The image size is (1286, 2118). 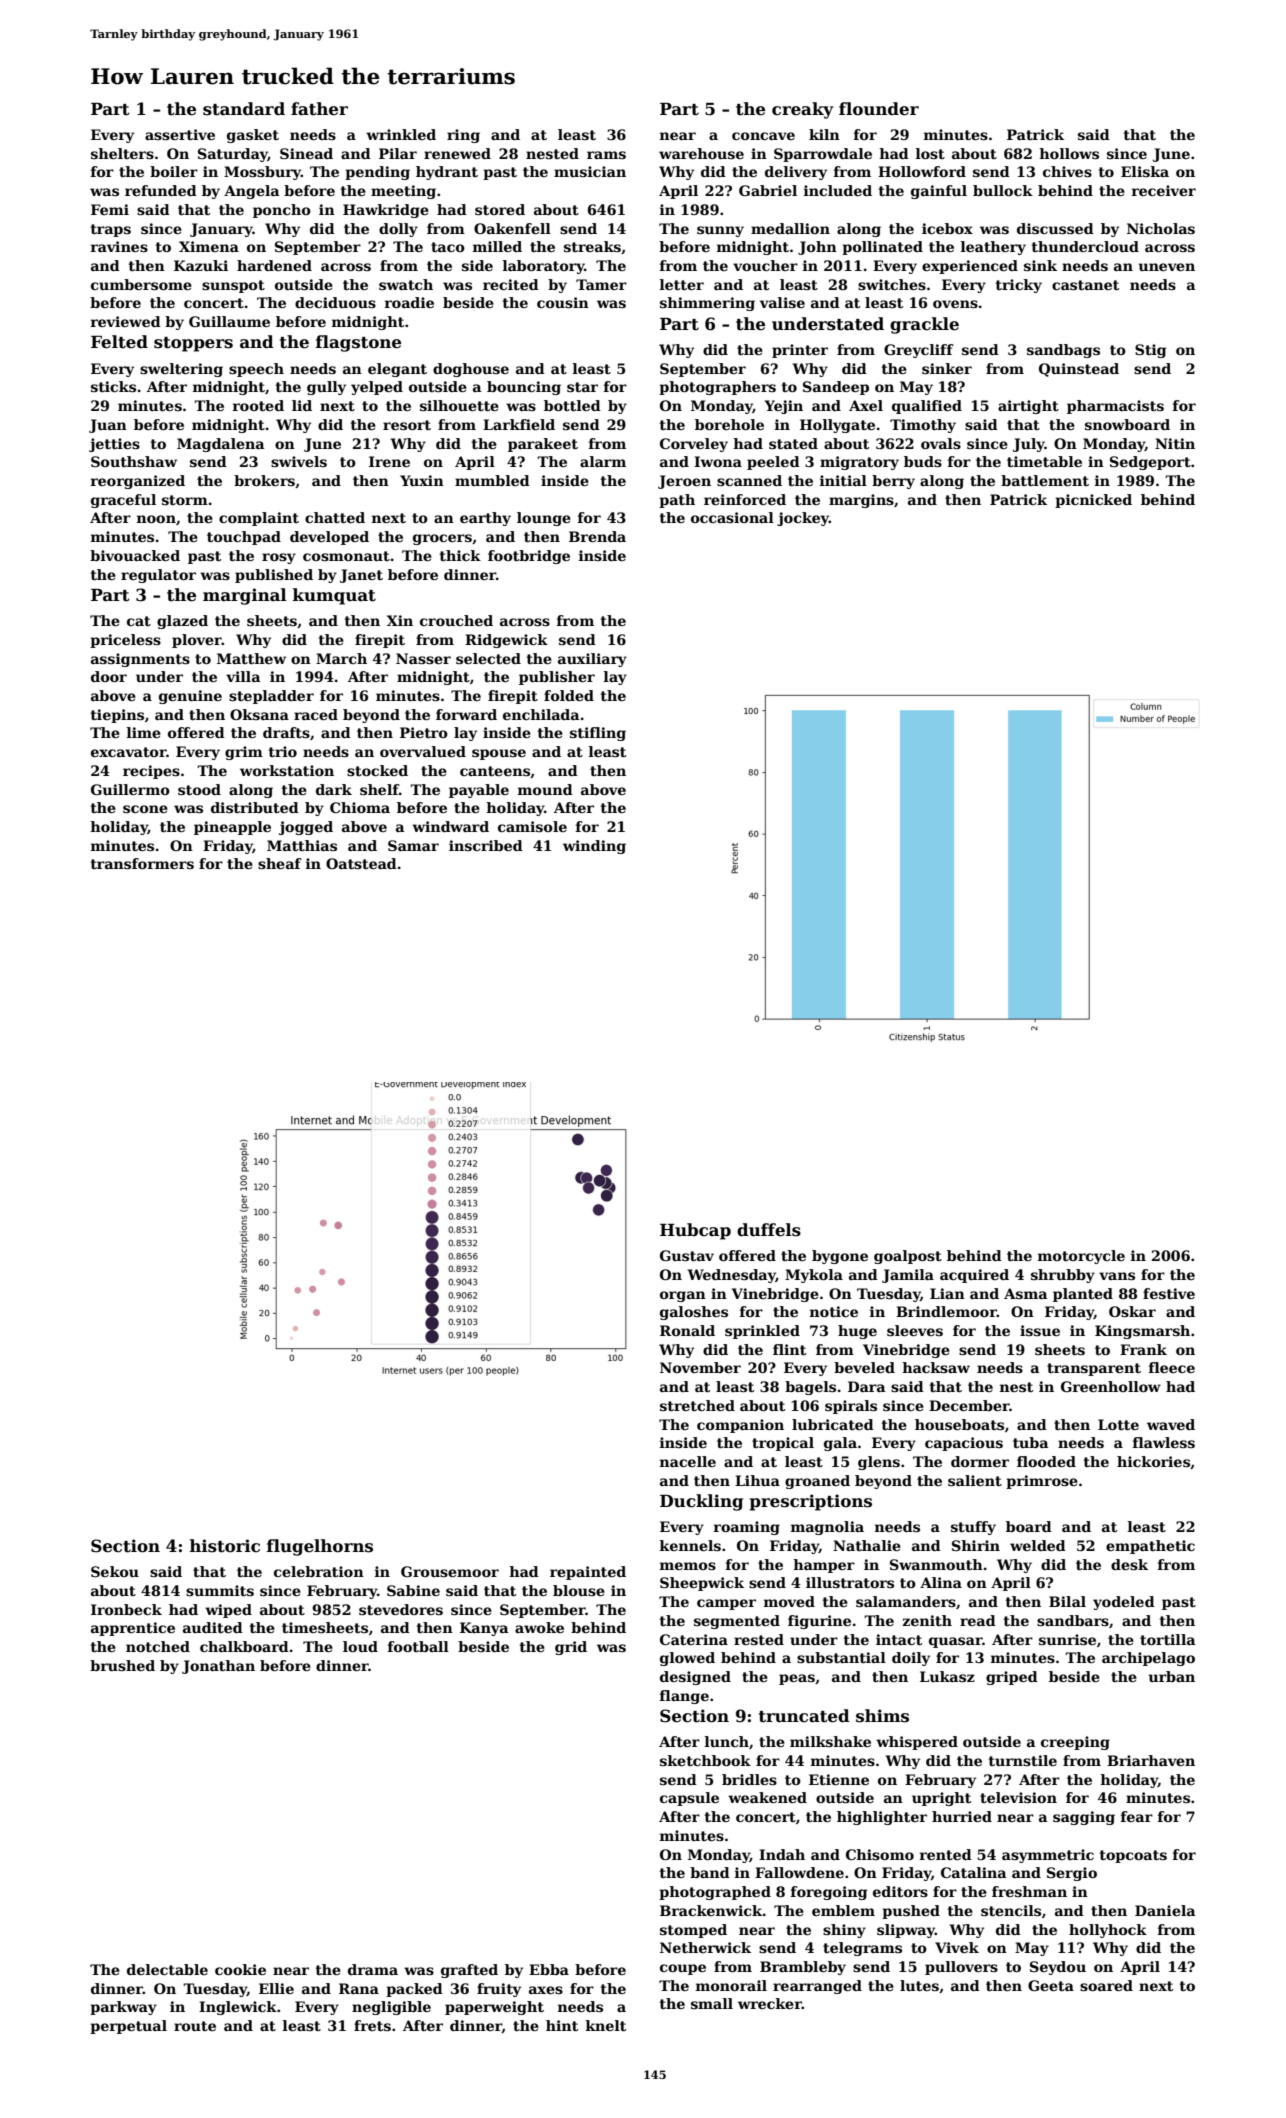 I want to click on concave, so click(x=763, y=136).
